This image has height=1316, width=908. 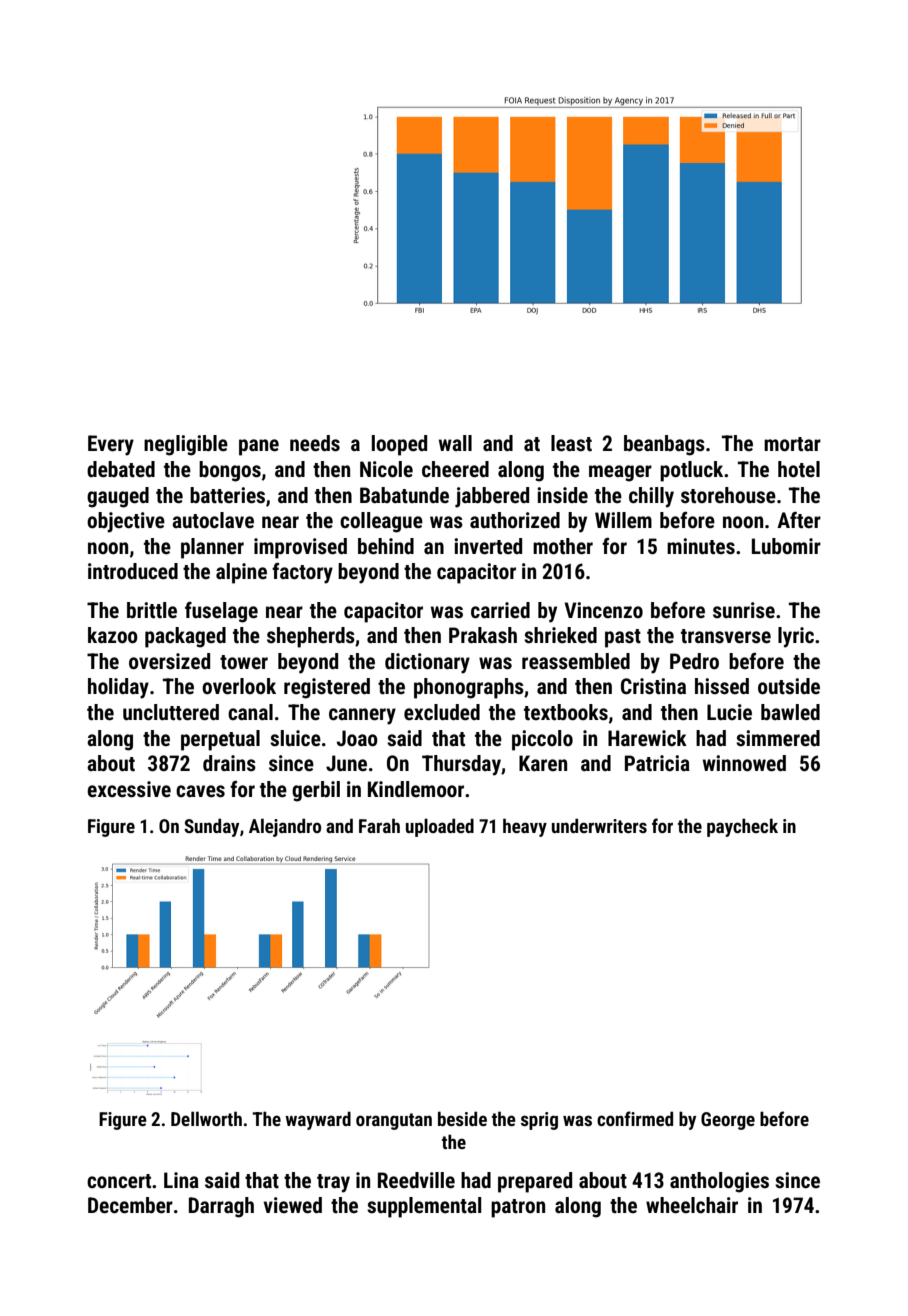 What do you see at coordinates (181, 1180) in the image?
I see `Lina` at bounding box center [181, 1180].
